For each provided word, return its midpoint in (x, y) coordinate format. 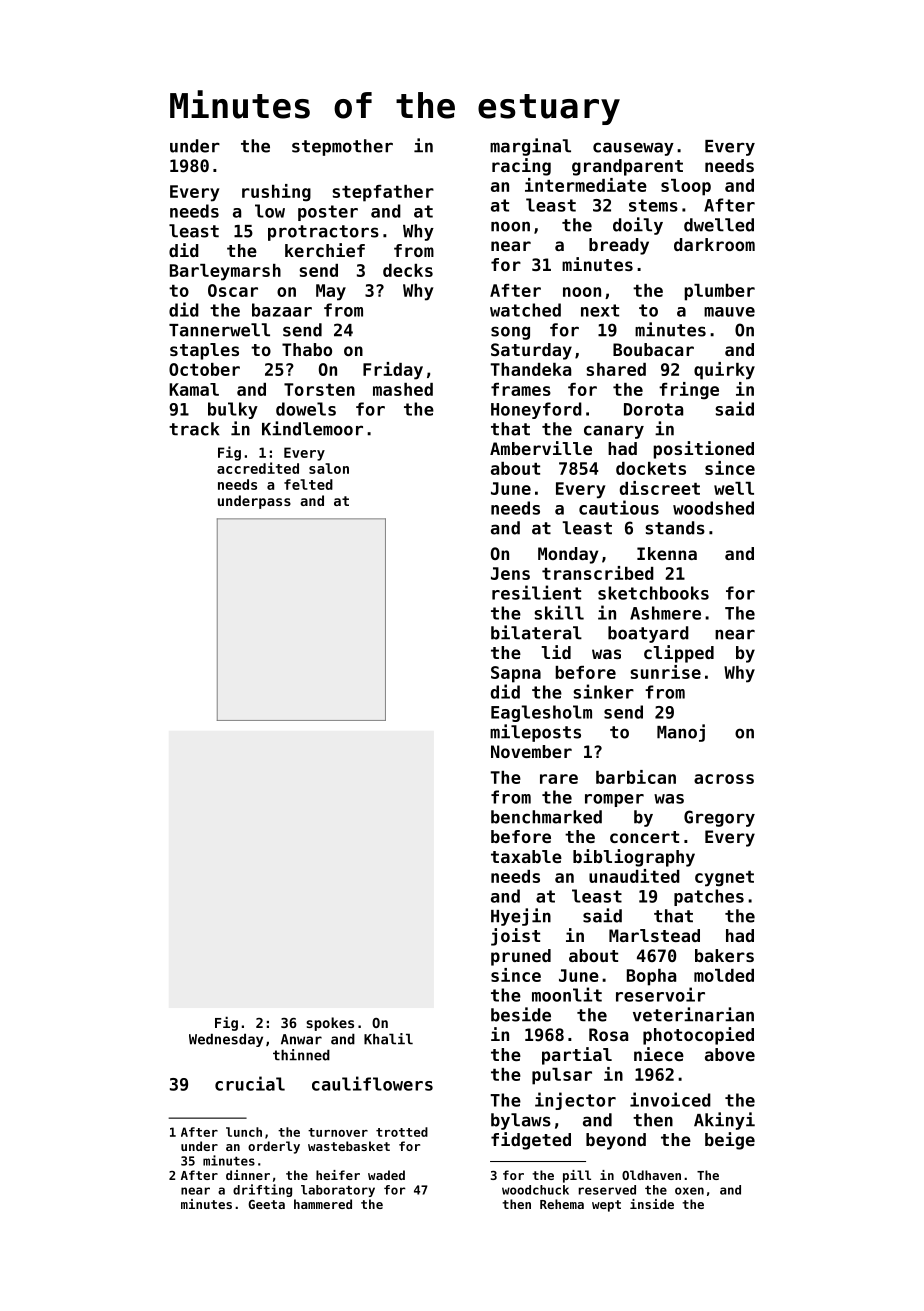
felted (308, 484)
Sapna (516, 674)
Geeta (266, 1204)
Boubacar (653, 349)
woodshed (713, 508)
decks (408, 270)
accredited (258, 468)
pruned (521, 957)
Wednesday (226, 1040)
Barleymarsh (225, 272)
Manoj (681, 733)
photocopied (698, 1036)
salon (329, 468)
